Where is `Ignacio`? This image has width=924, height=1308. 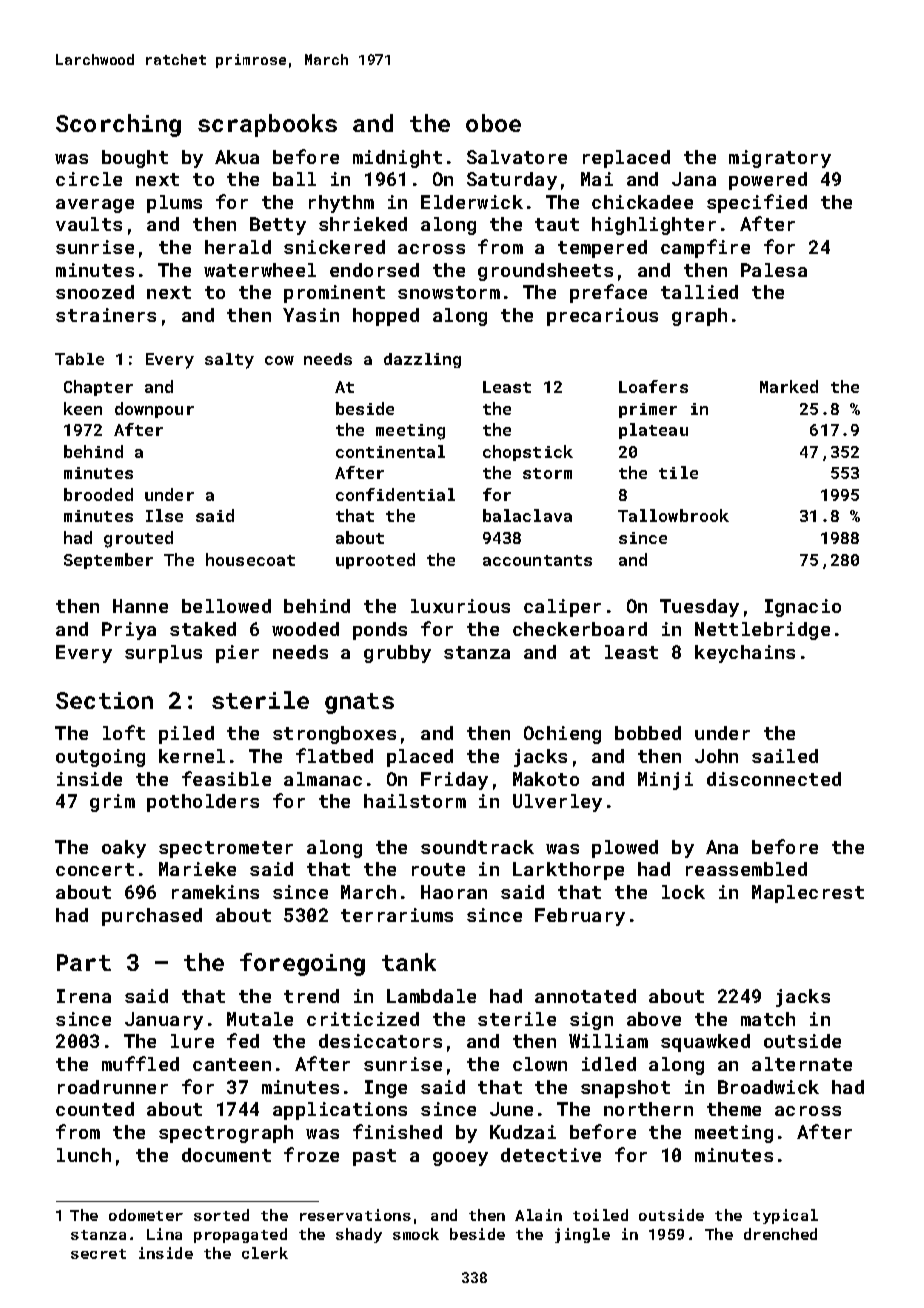
Ignacio is located at coordinates (803, 608).
